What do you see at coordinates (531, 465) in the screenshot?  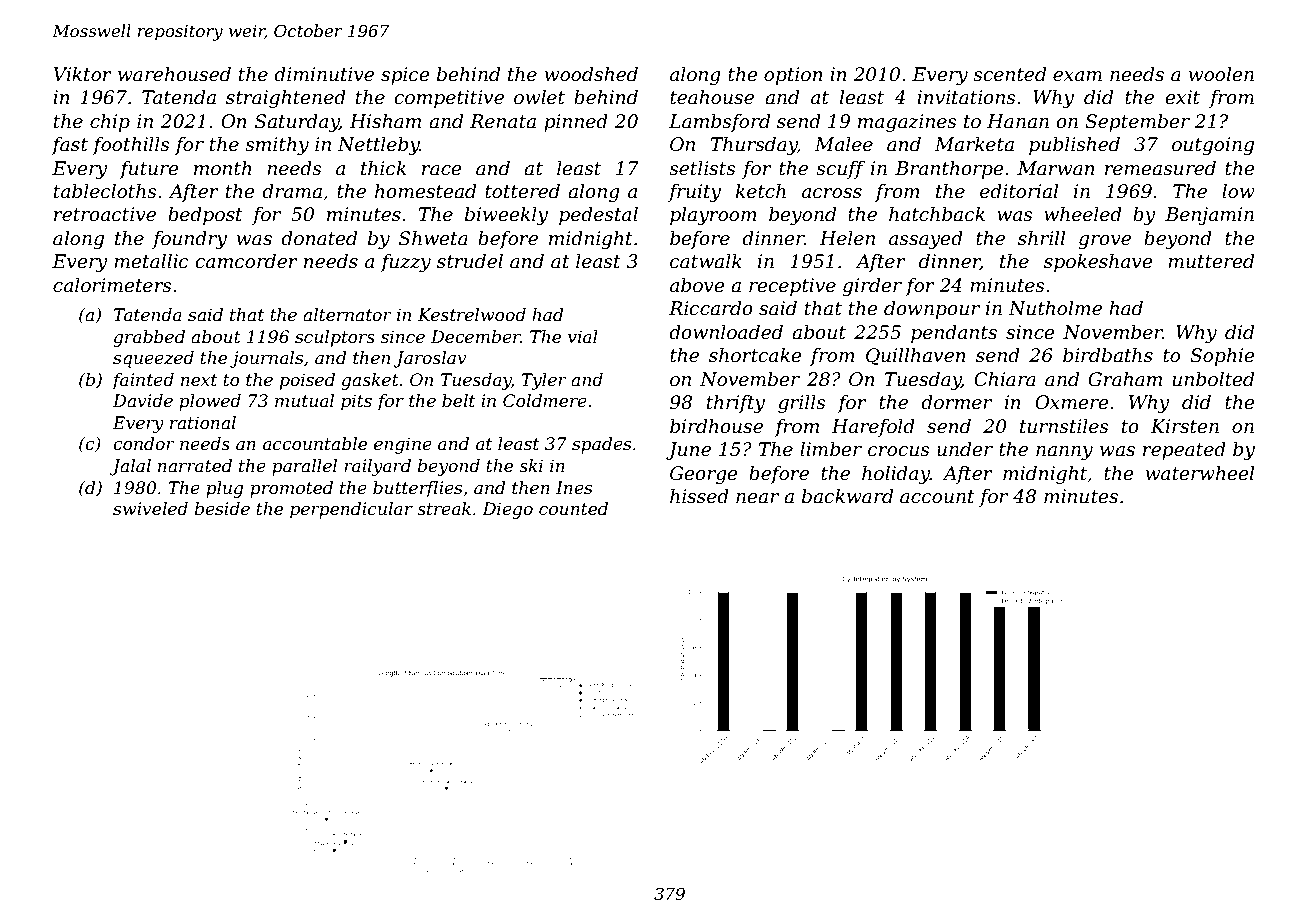 I see `ski` at bounding box center [531, 465].
